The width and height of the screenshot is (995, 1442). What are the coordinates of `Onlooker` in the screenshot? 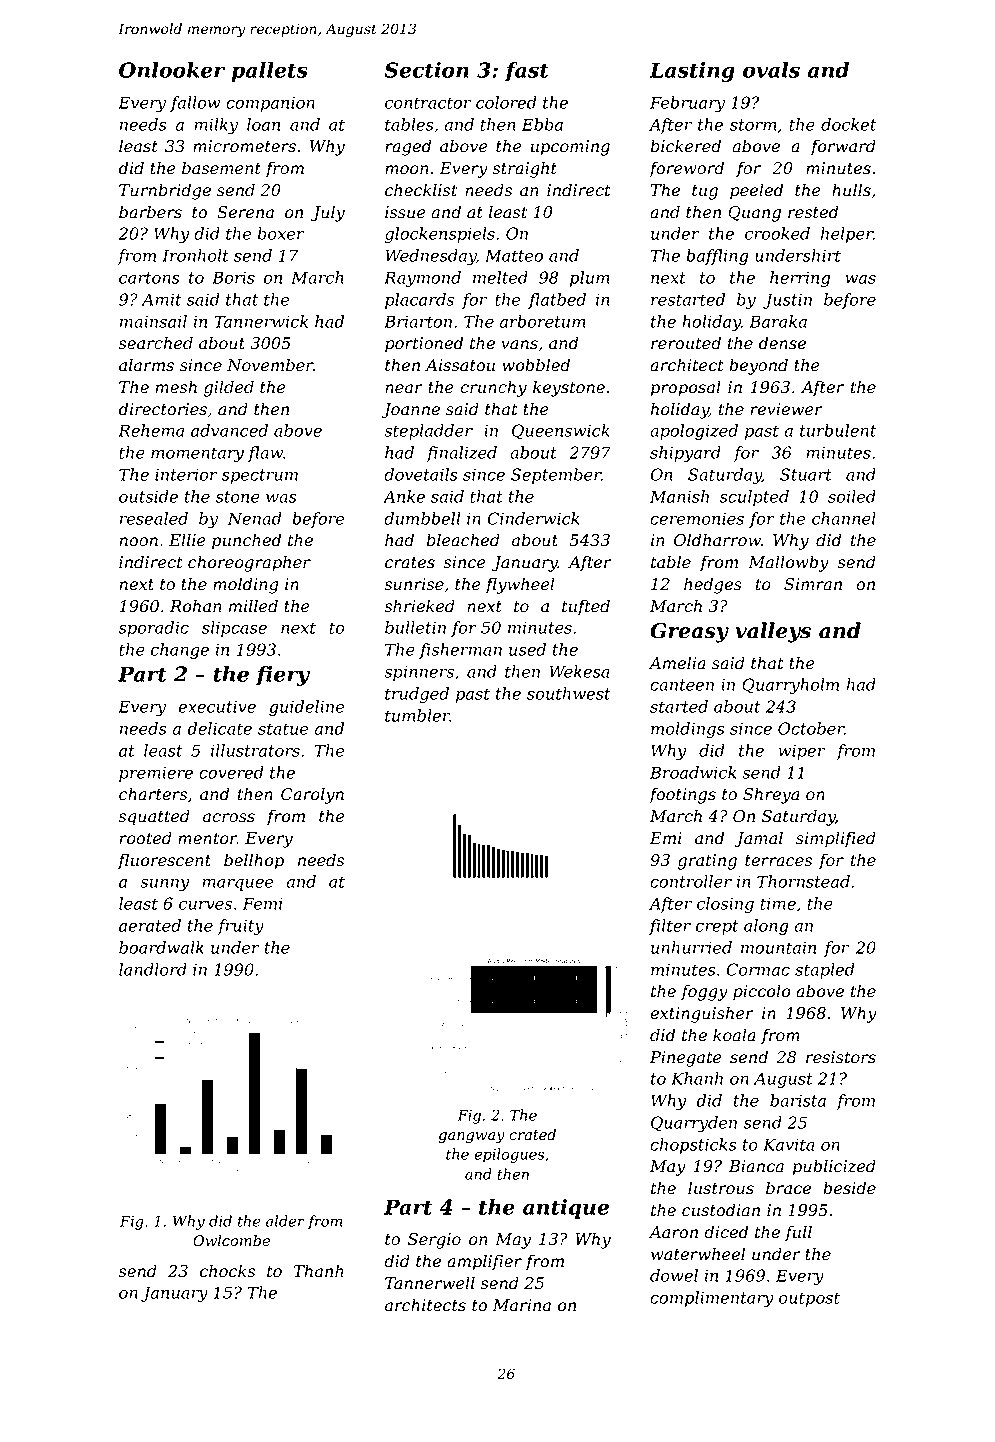 It's located at (172, 70).
